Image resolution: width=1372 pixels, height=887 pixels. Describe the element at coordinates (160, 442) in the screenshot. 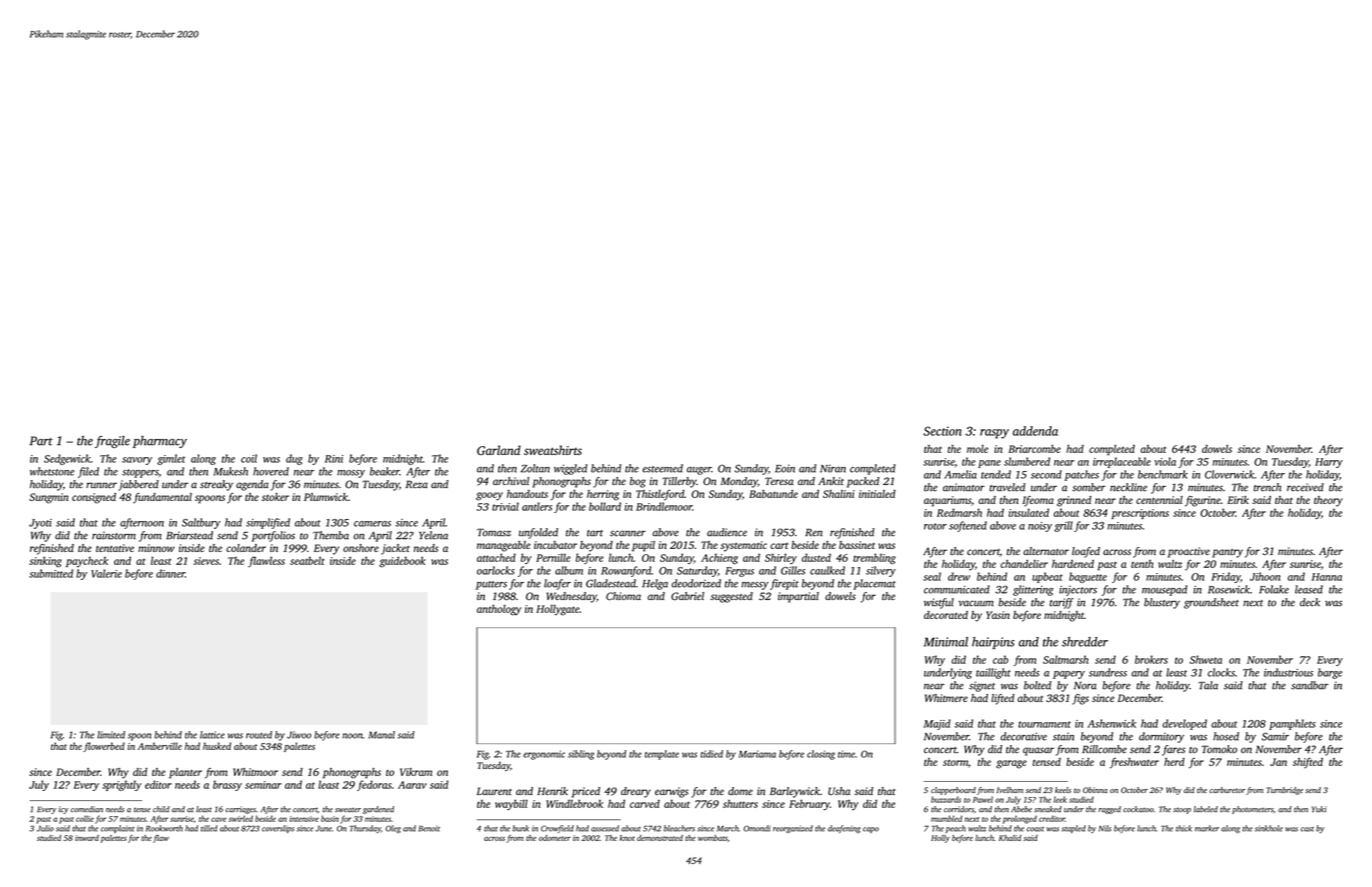

I see `pharmacy` at that location.
